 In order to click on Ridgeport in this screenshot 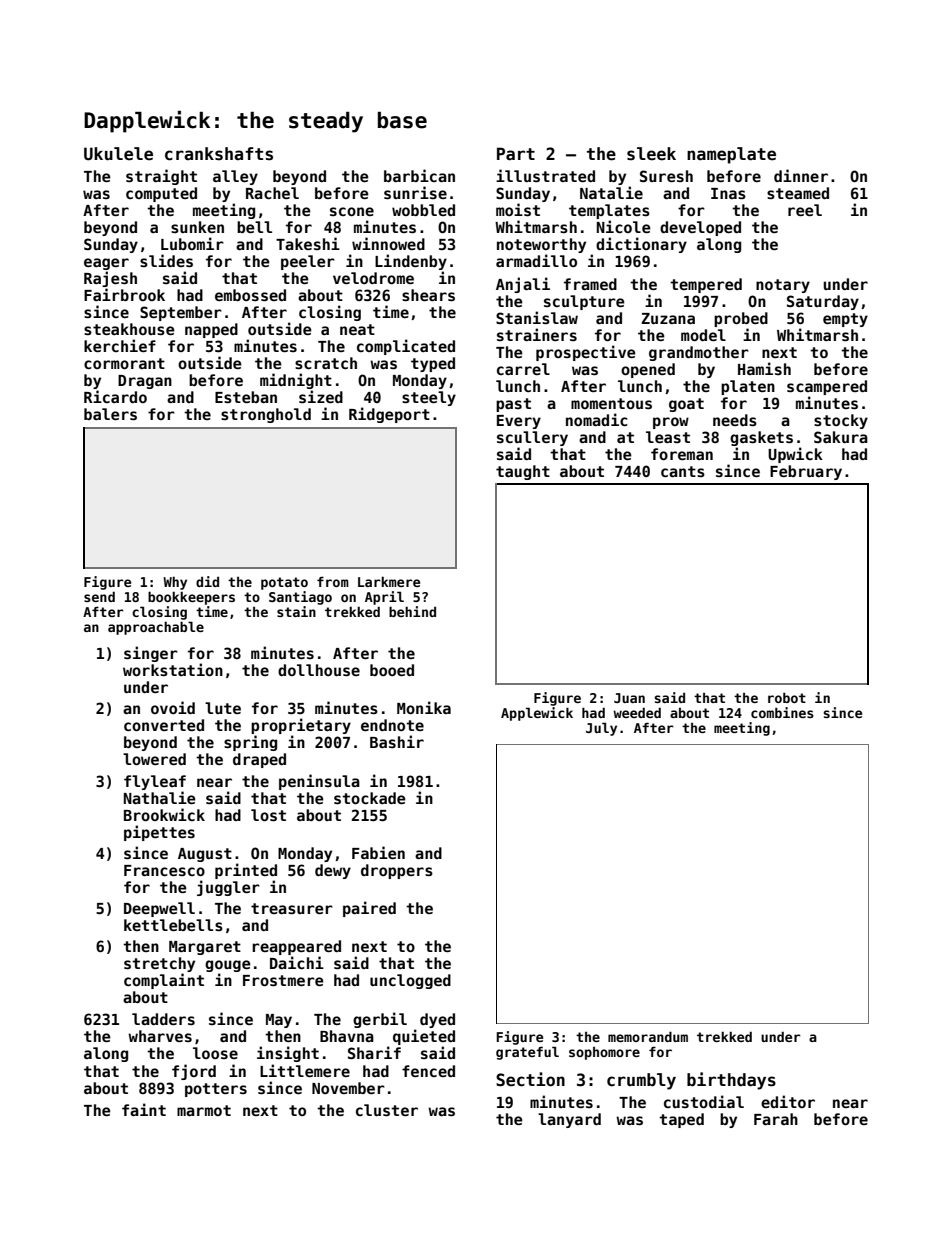, I will do `click(389, 415)`.
